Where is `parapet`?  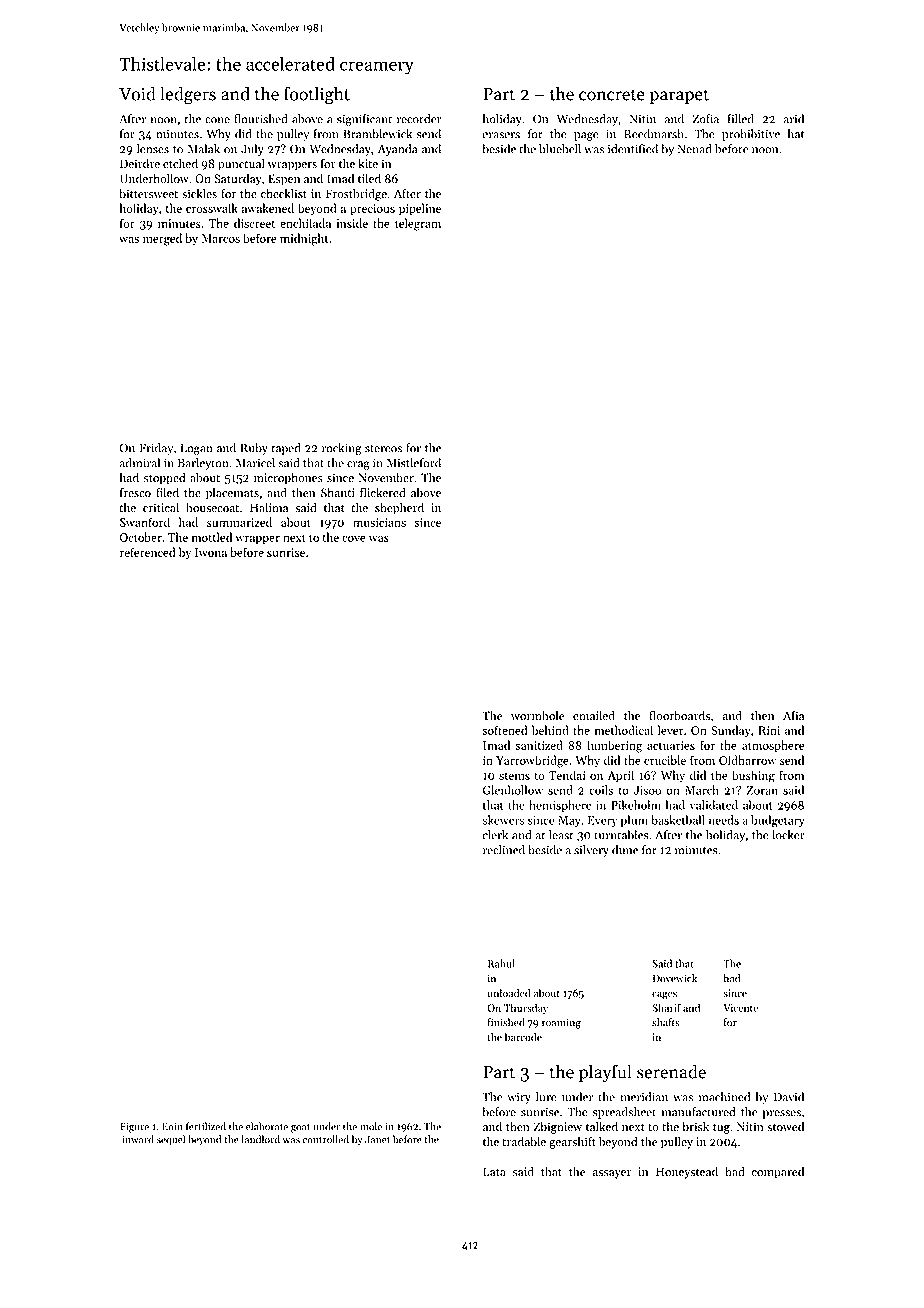
parapet is located at coordinates (679, 96).
